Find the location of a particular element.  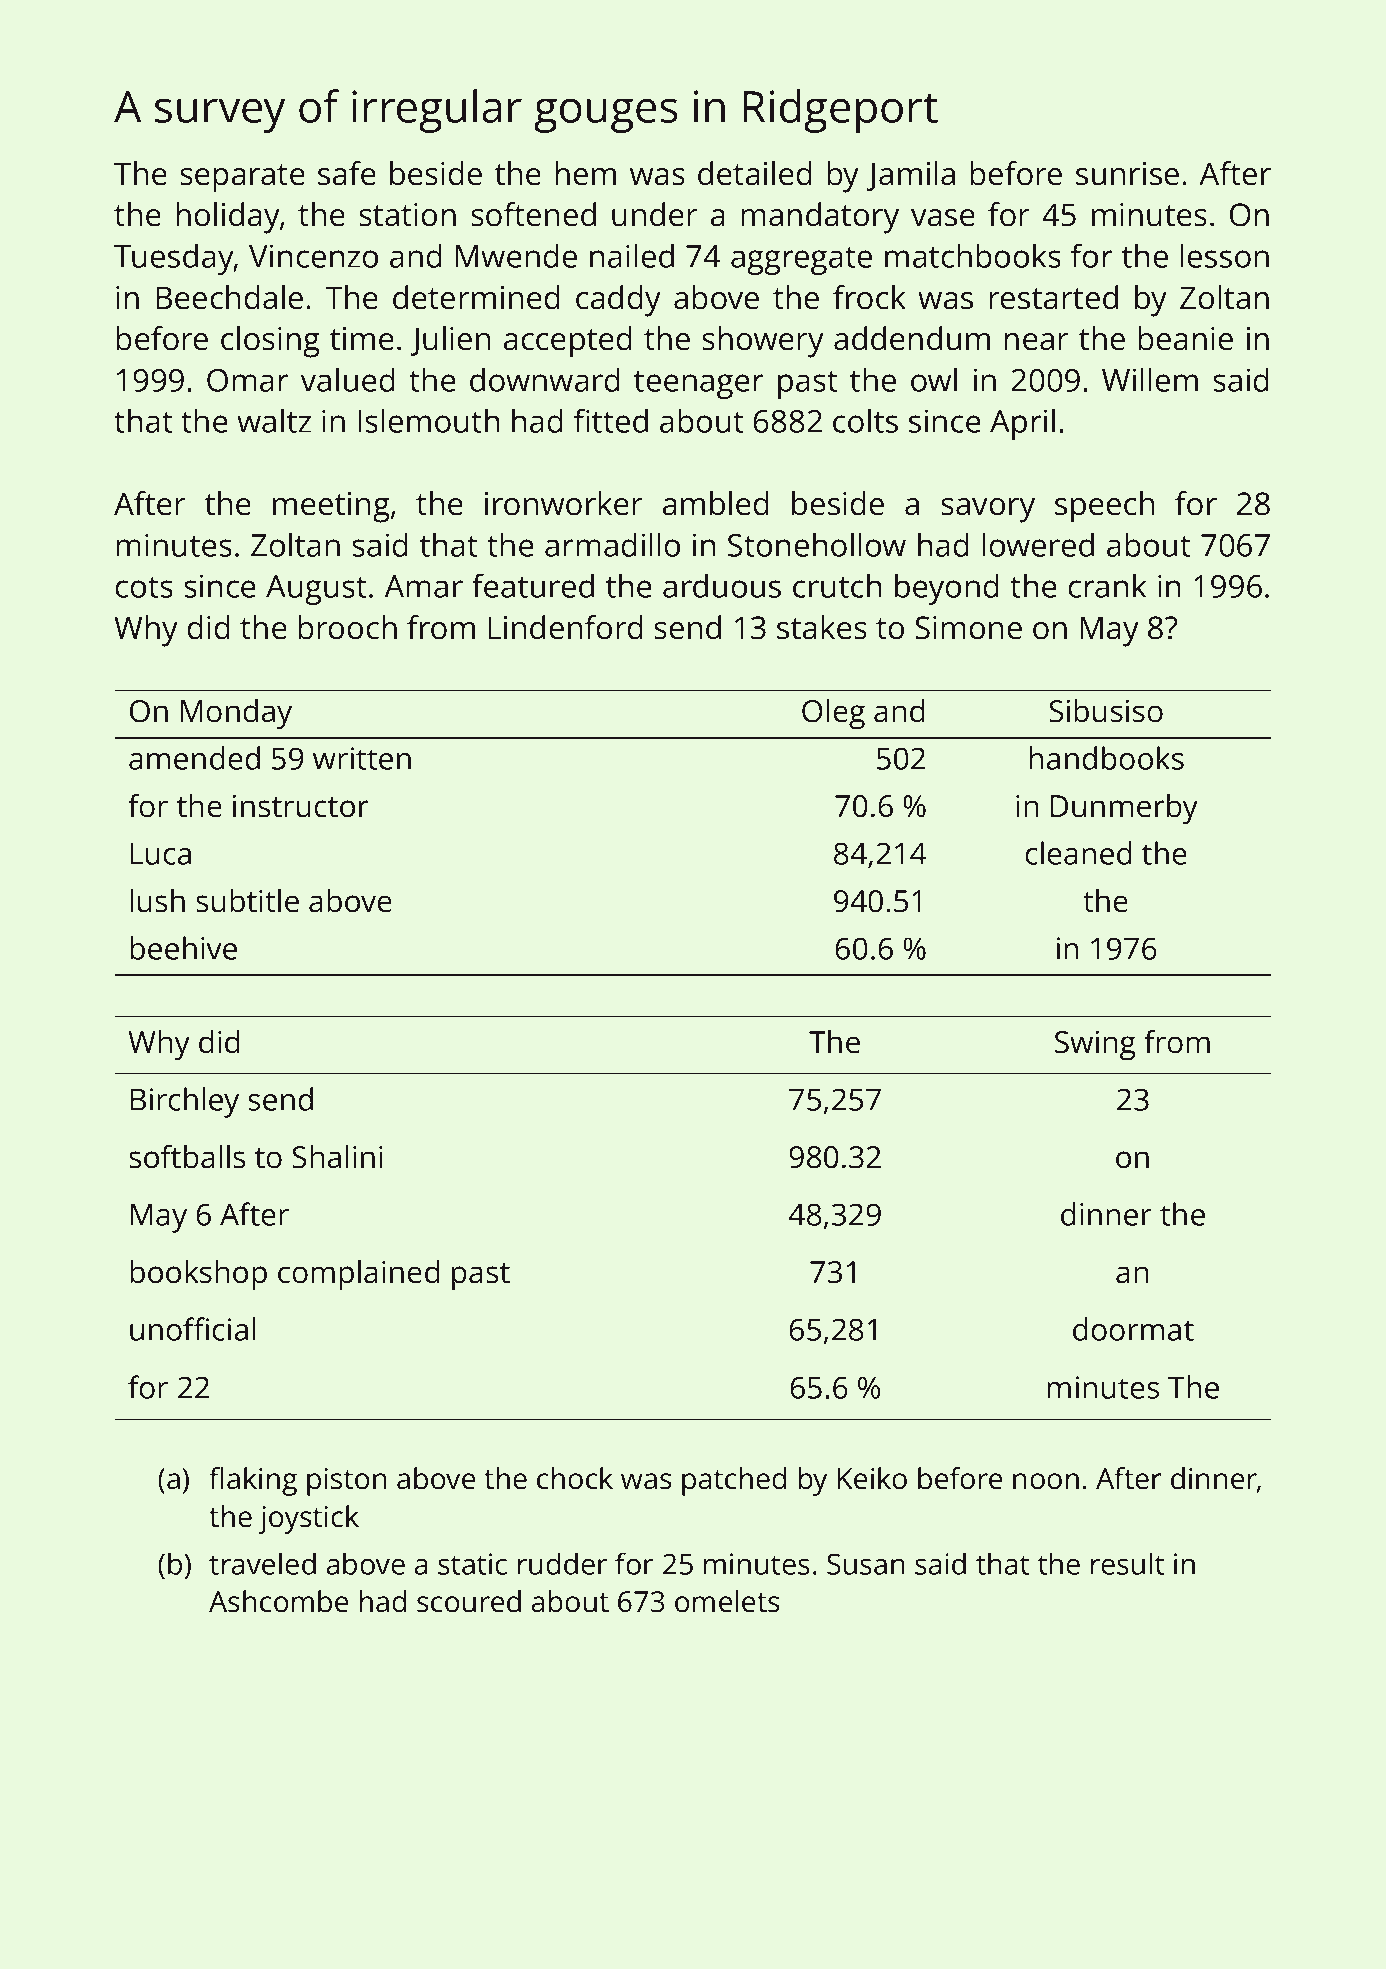

Luca is located at coordinates (161, 854).
